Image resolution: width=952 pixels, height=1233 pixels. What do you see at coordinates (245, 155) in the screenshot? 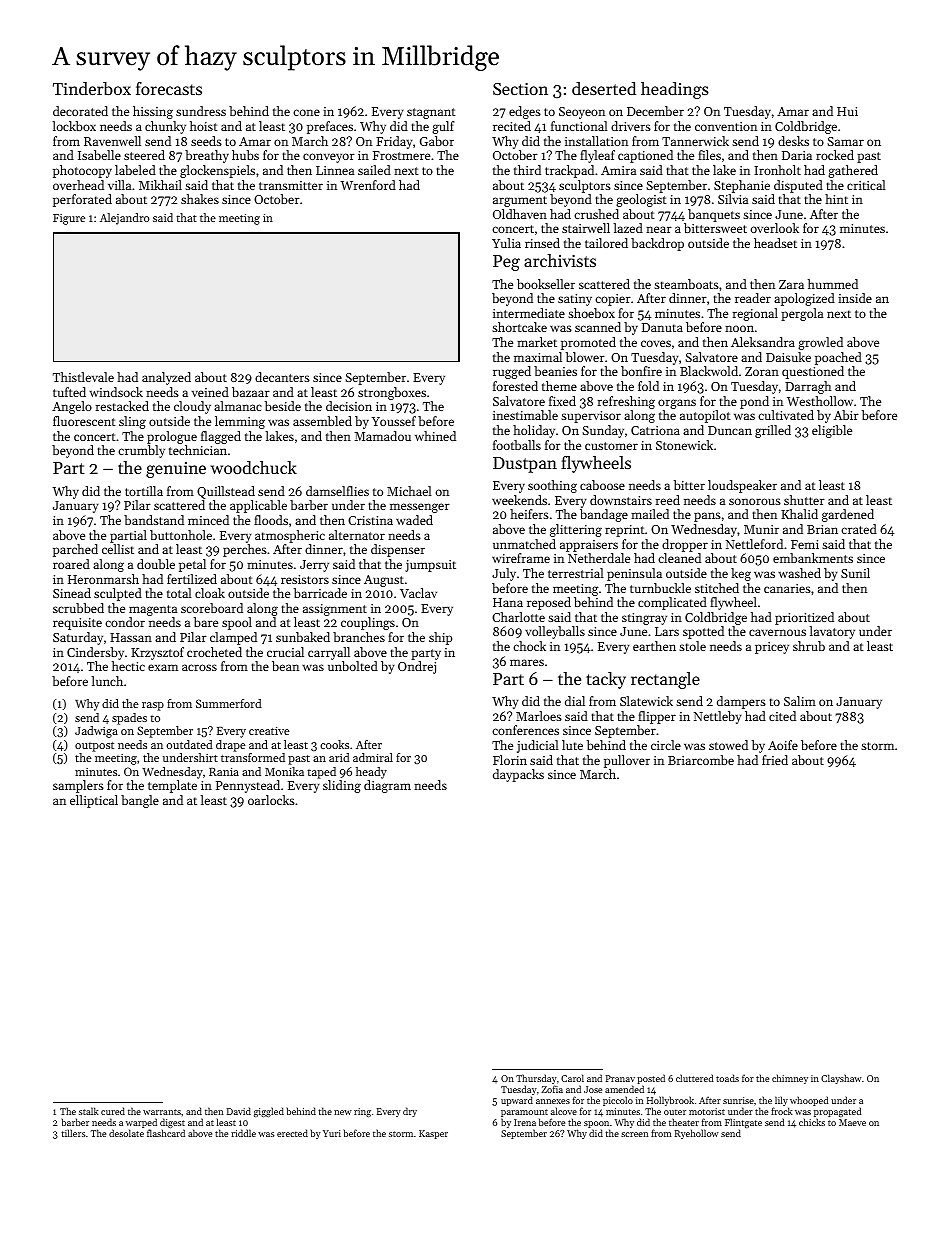
I see `hubs` at bounding box center [245, 155].
